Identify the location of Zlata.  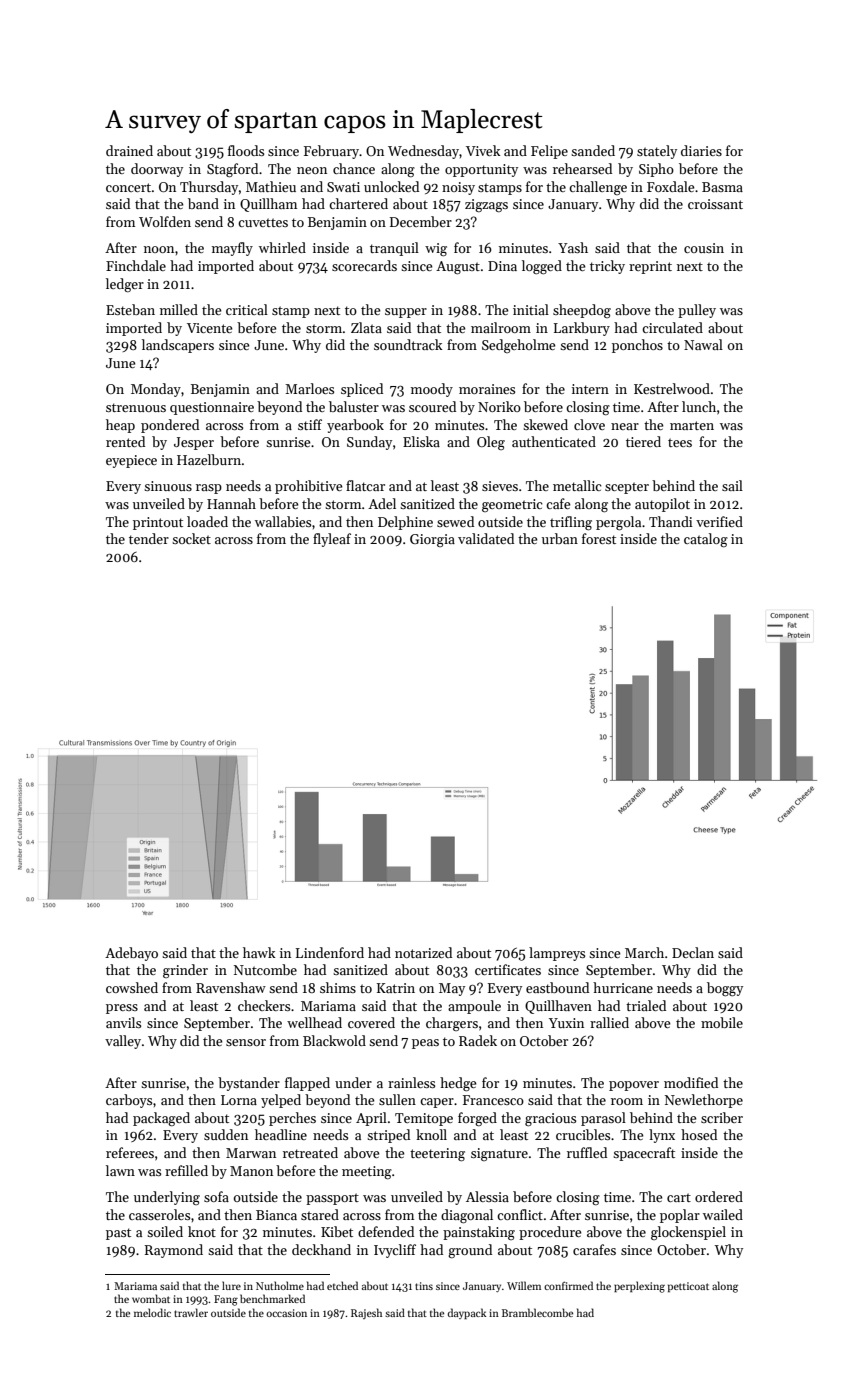
(366, 327).
